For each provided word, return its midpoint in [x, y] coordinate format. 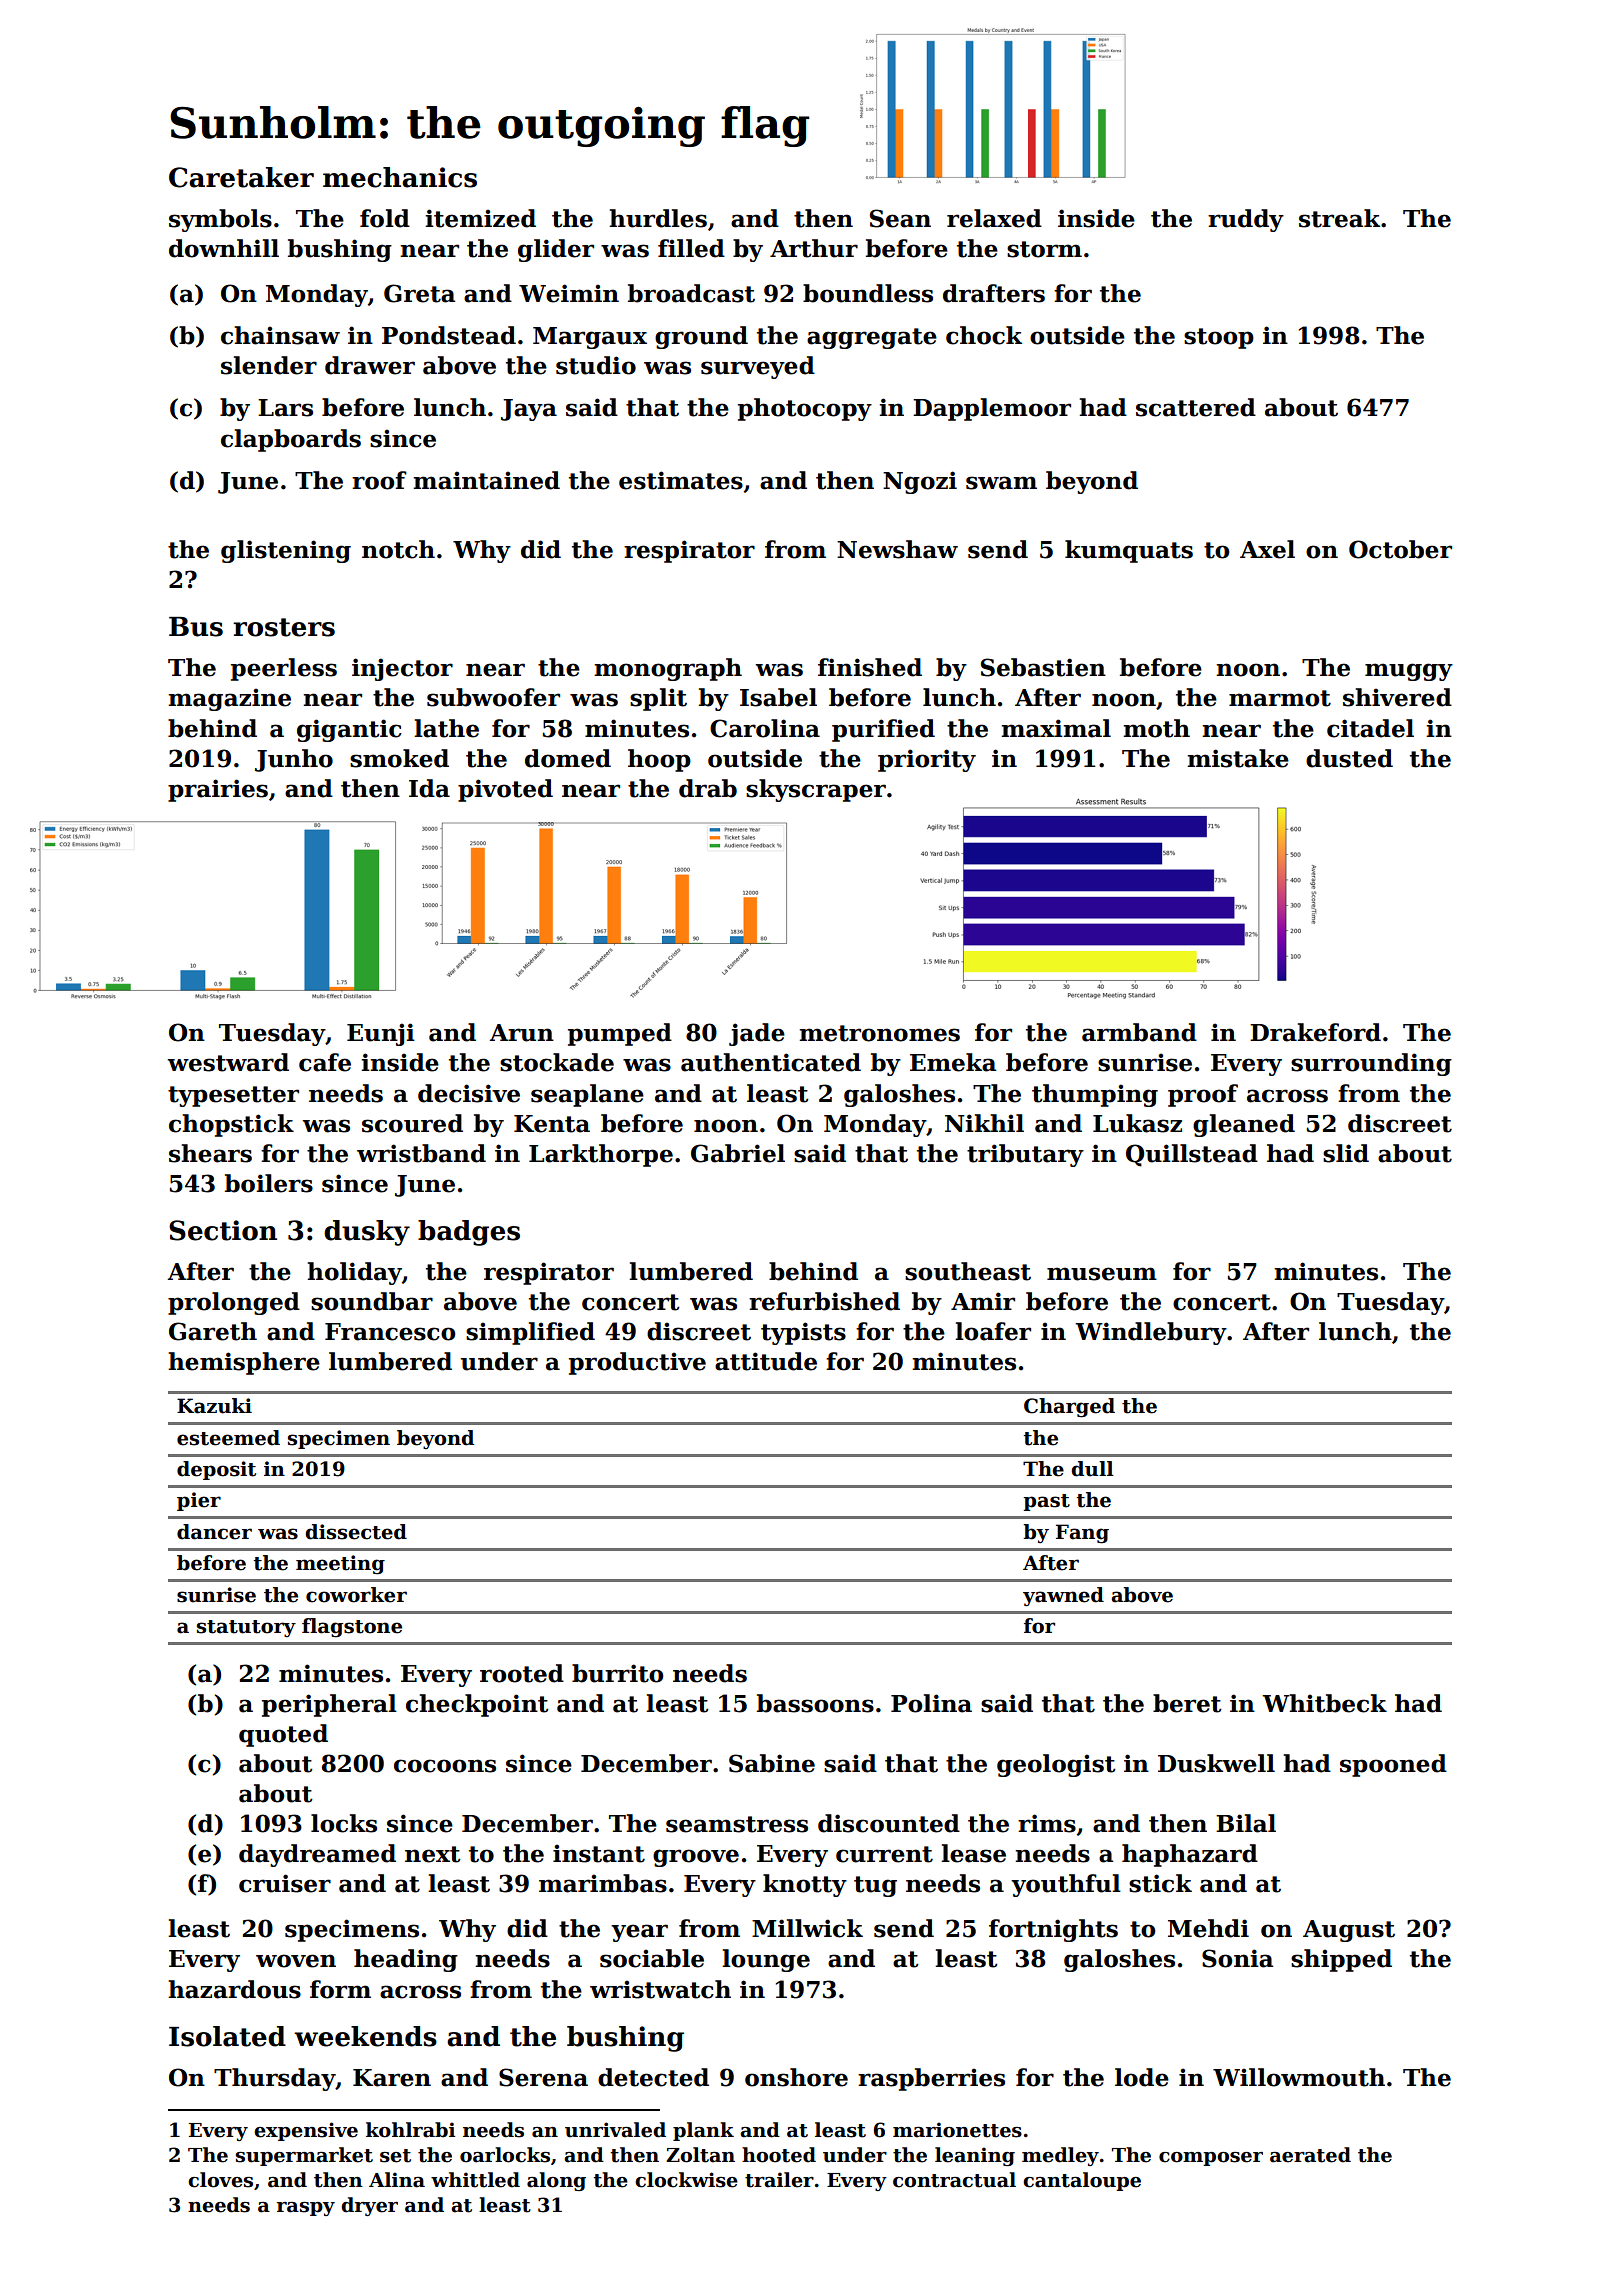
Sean [900, 218]
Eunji [381, 1034]
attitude [766, 1361]
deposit [216, 1470]
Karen [392, 2078]
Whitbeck [1324, 1703]
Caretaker [241, 177]
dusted [1349, 758]
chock [984, 335]
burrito [617, 1673]
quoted [283, 1735]
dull [1092, 1469]
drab [708, 788]
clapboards [291, 440]
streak [1339, 218]
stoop [1219, 338]
